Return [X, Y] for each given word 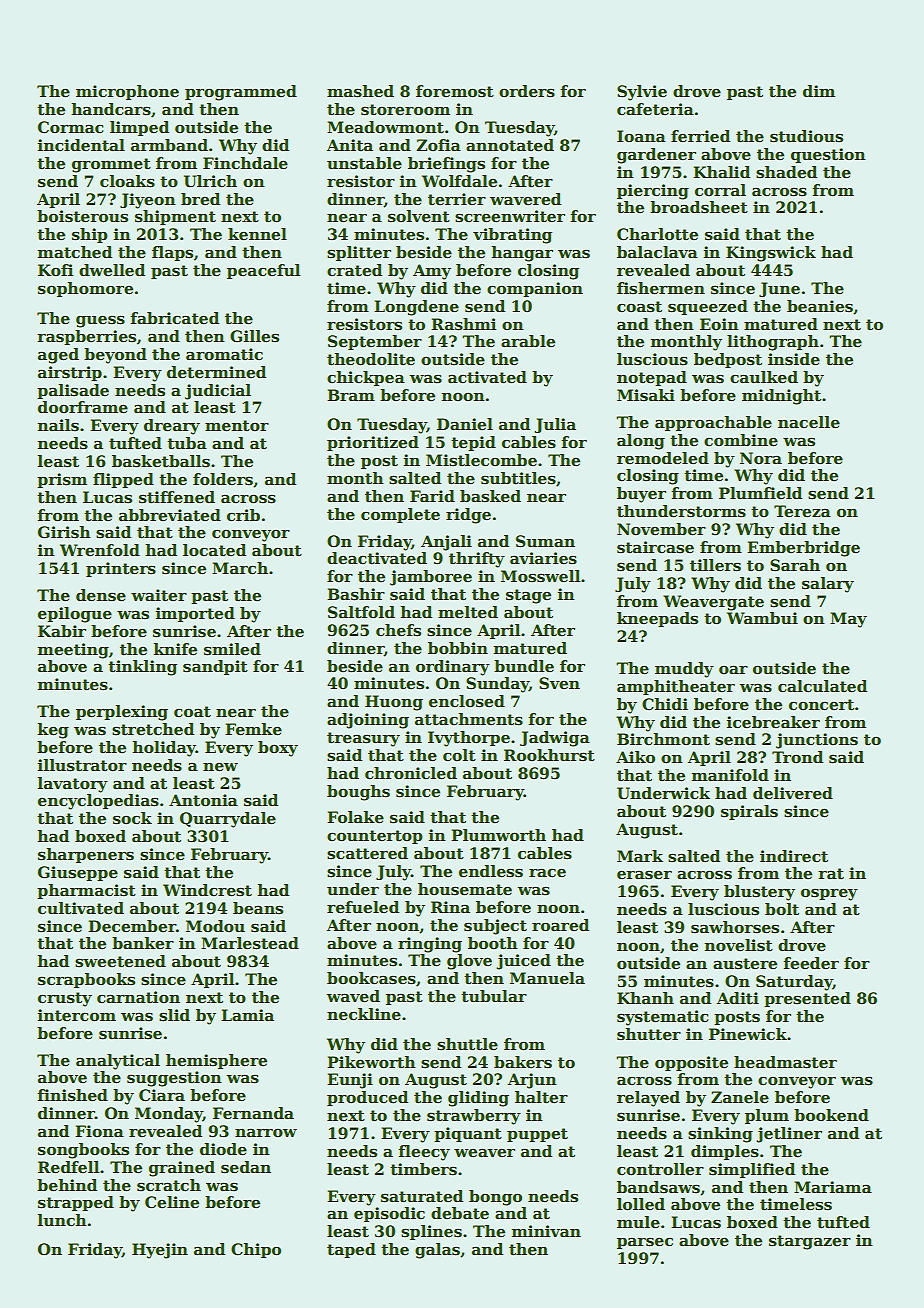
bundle [524, 666]
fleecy [424, 1153]
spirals [749, 812]
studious [806, 136]
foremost [455, 91]
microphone [127, 92]
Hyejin [160, 1251]
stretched [153, 729]
